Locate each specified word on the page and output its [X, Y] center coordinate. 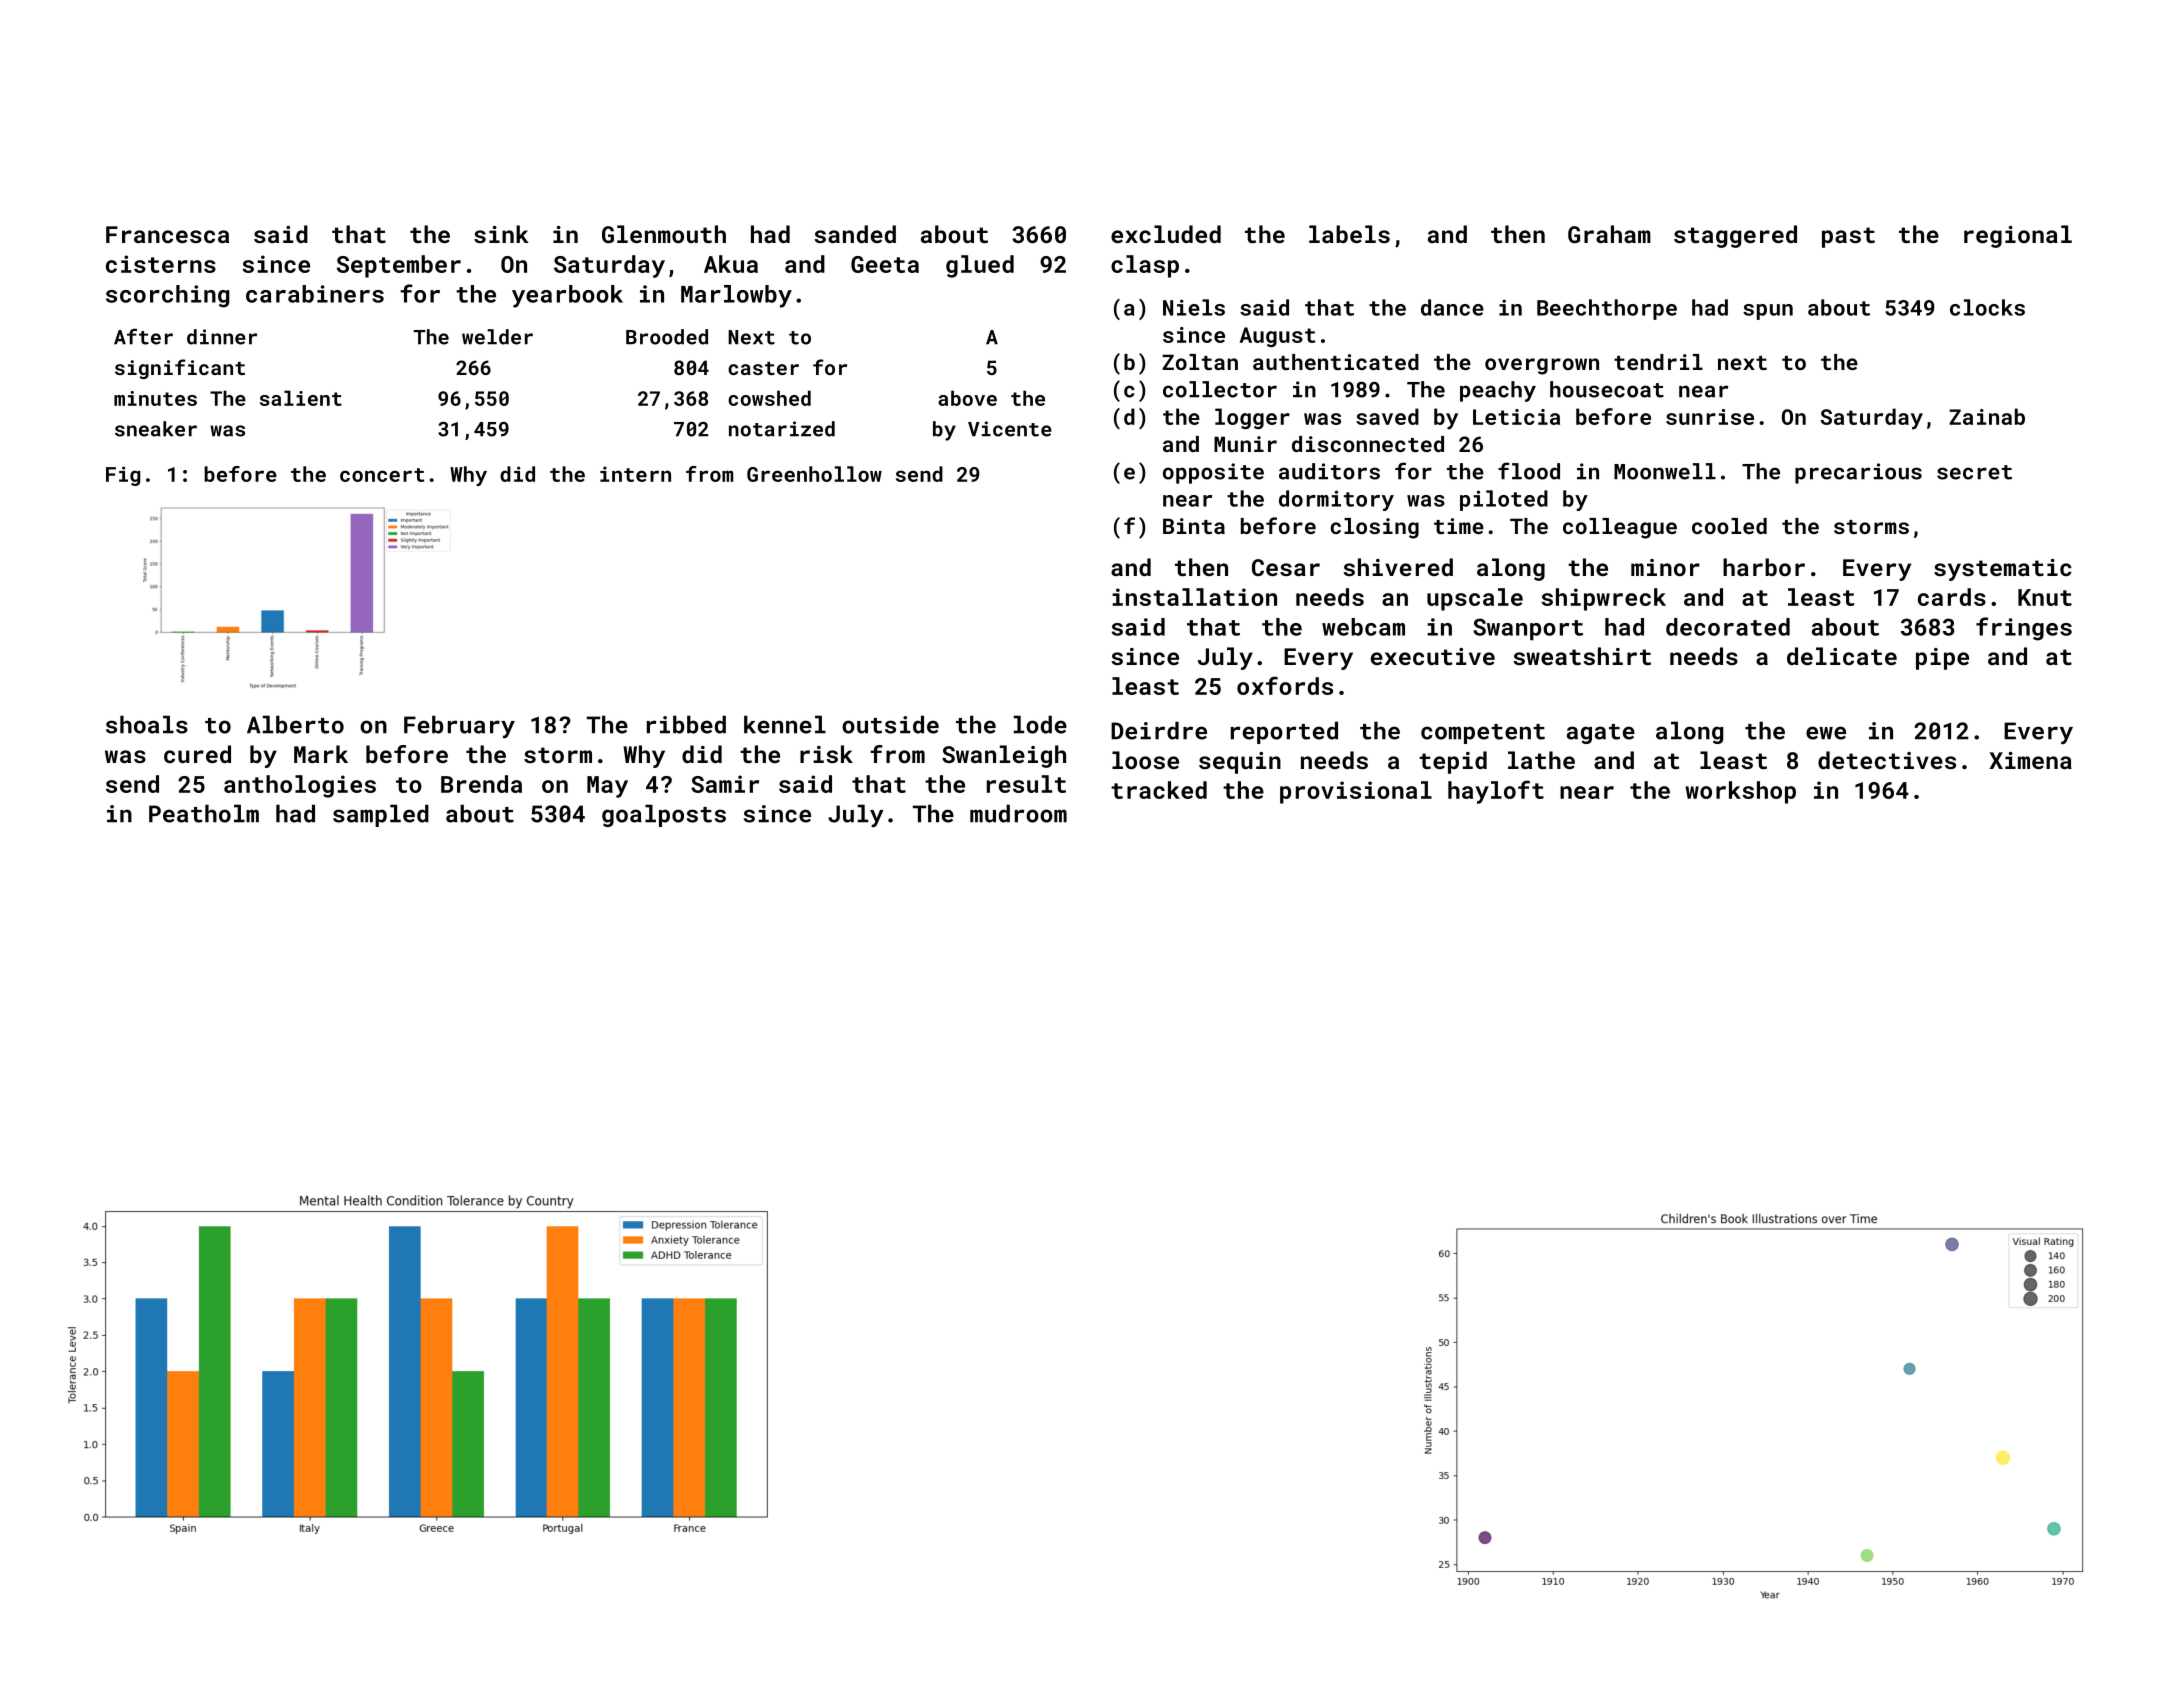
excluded [1166, 234]
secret [1974, 472]
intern [635, 474]
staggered [1735, 236]
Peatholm [204, 813]
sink [501, 234]
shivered [1398, 567]
